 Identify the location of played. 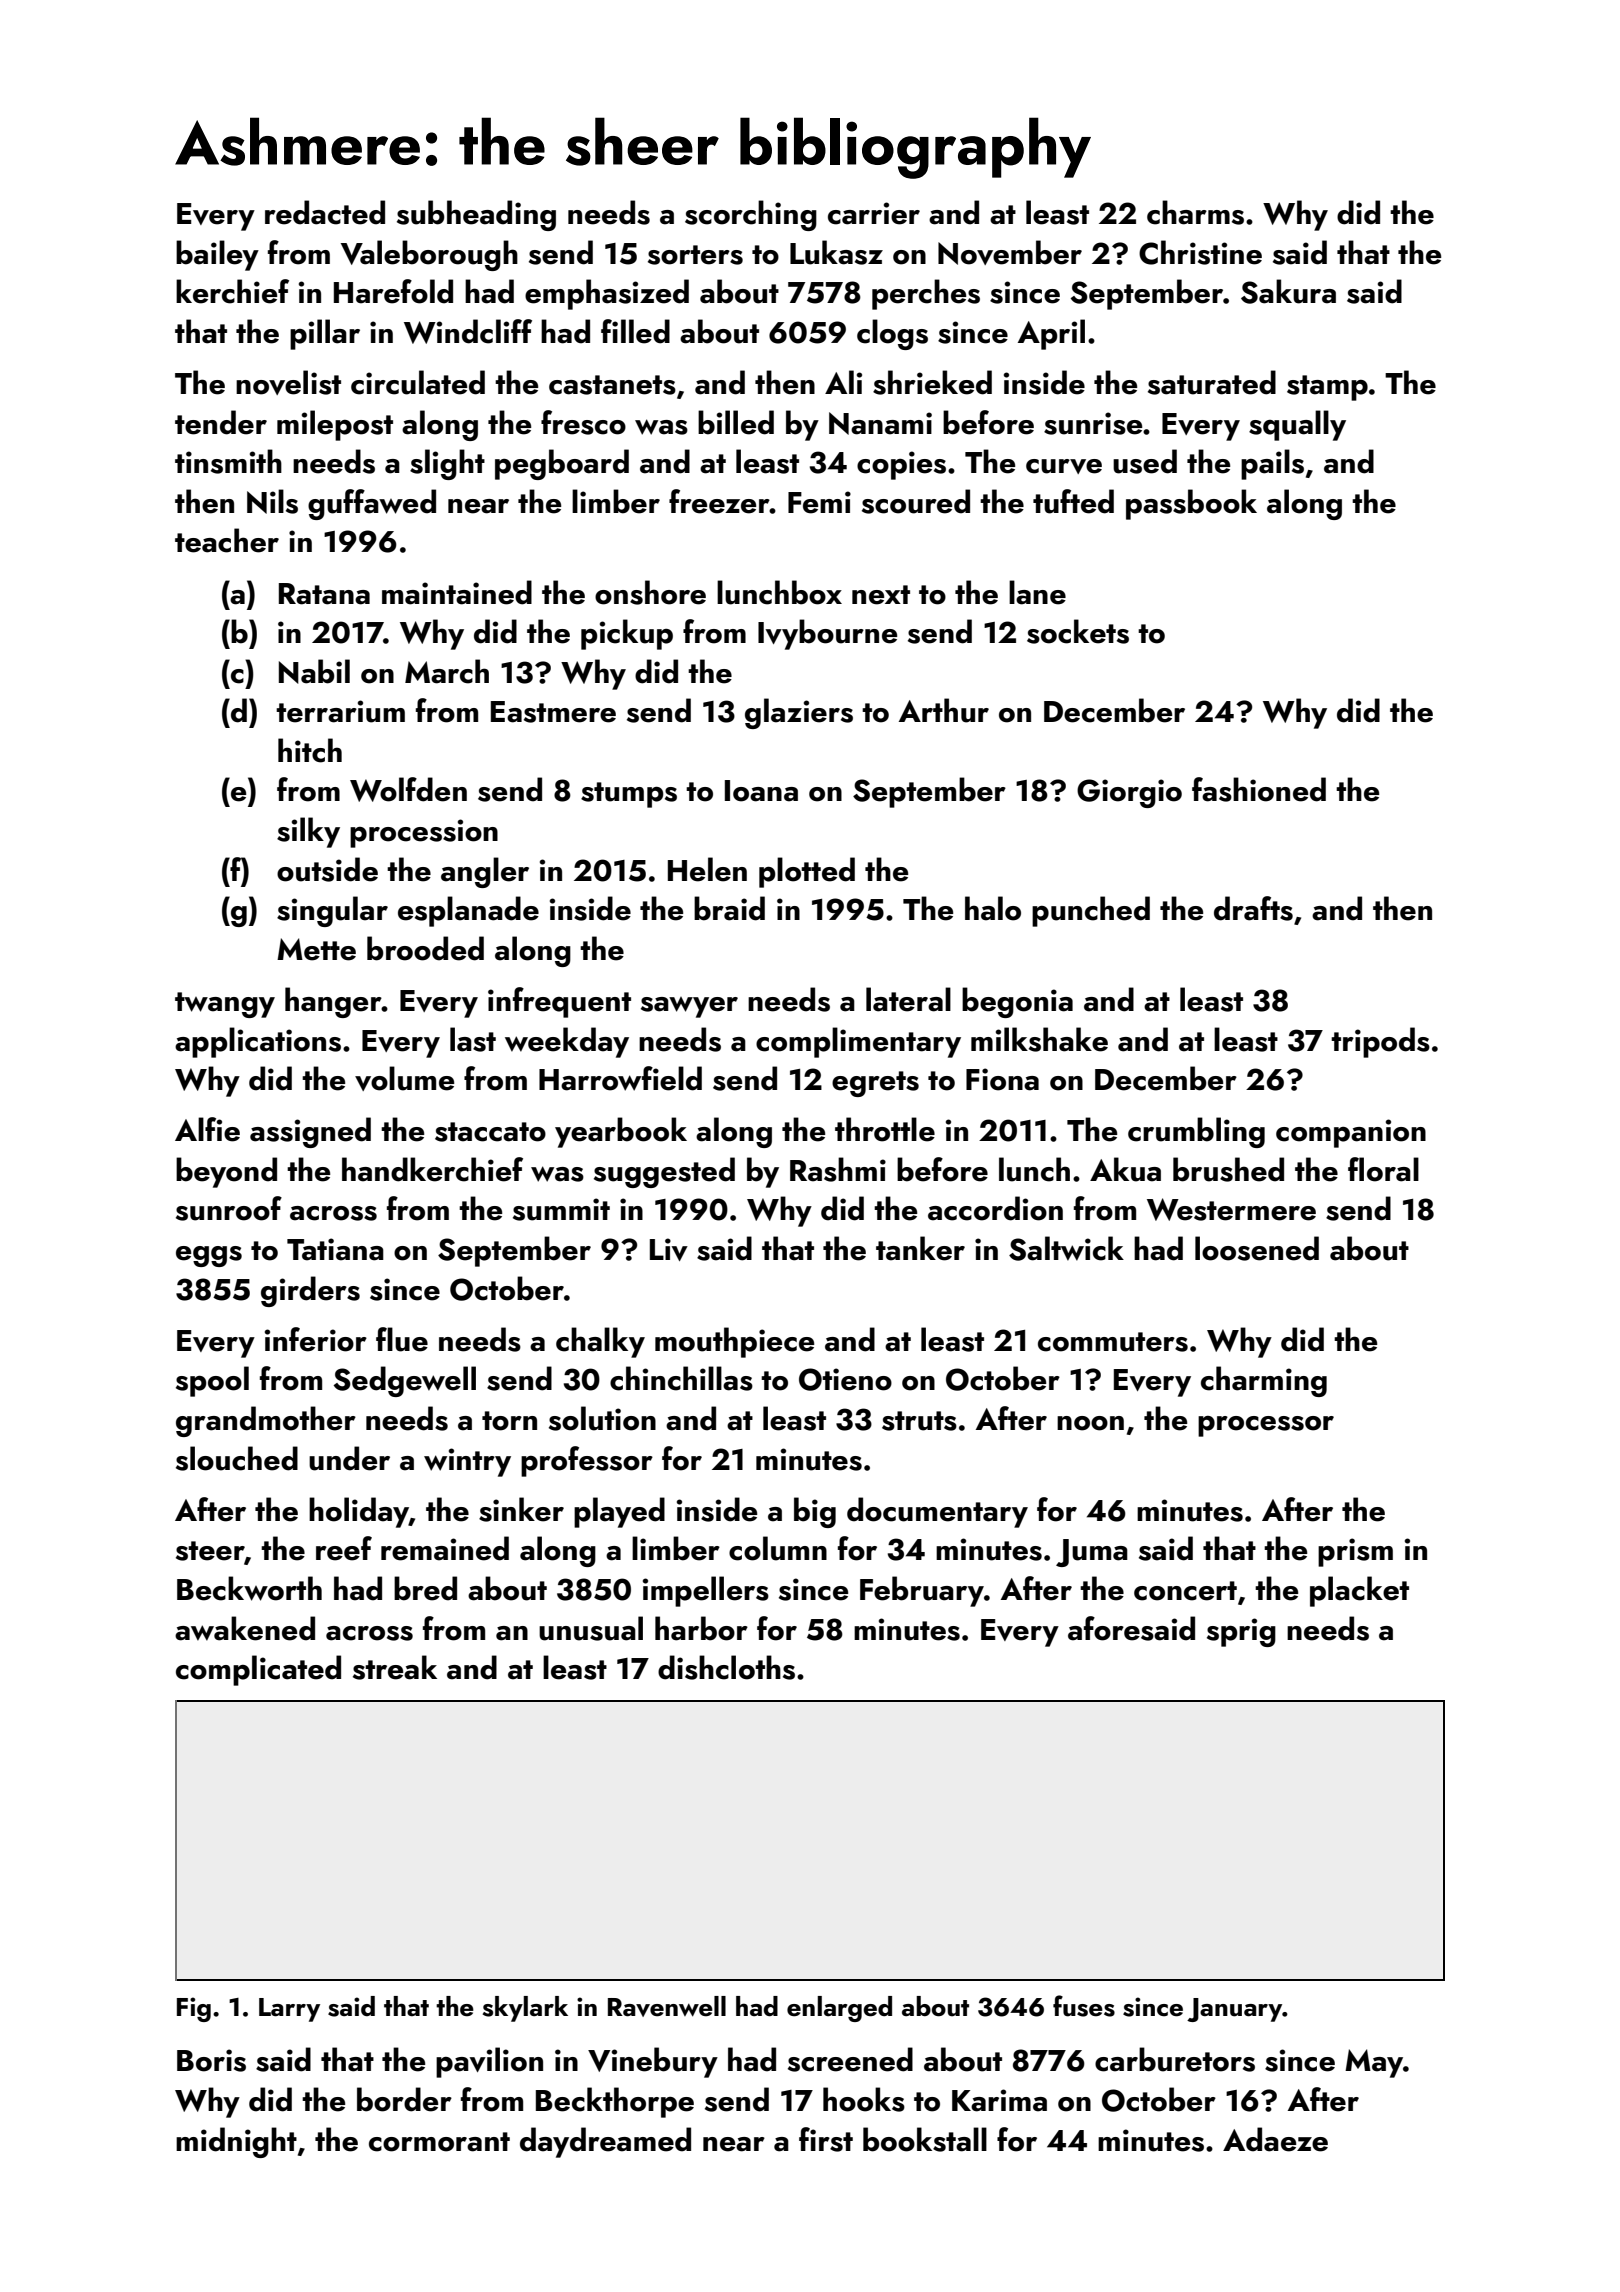
(619, 1512).
